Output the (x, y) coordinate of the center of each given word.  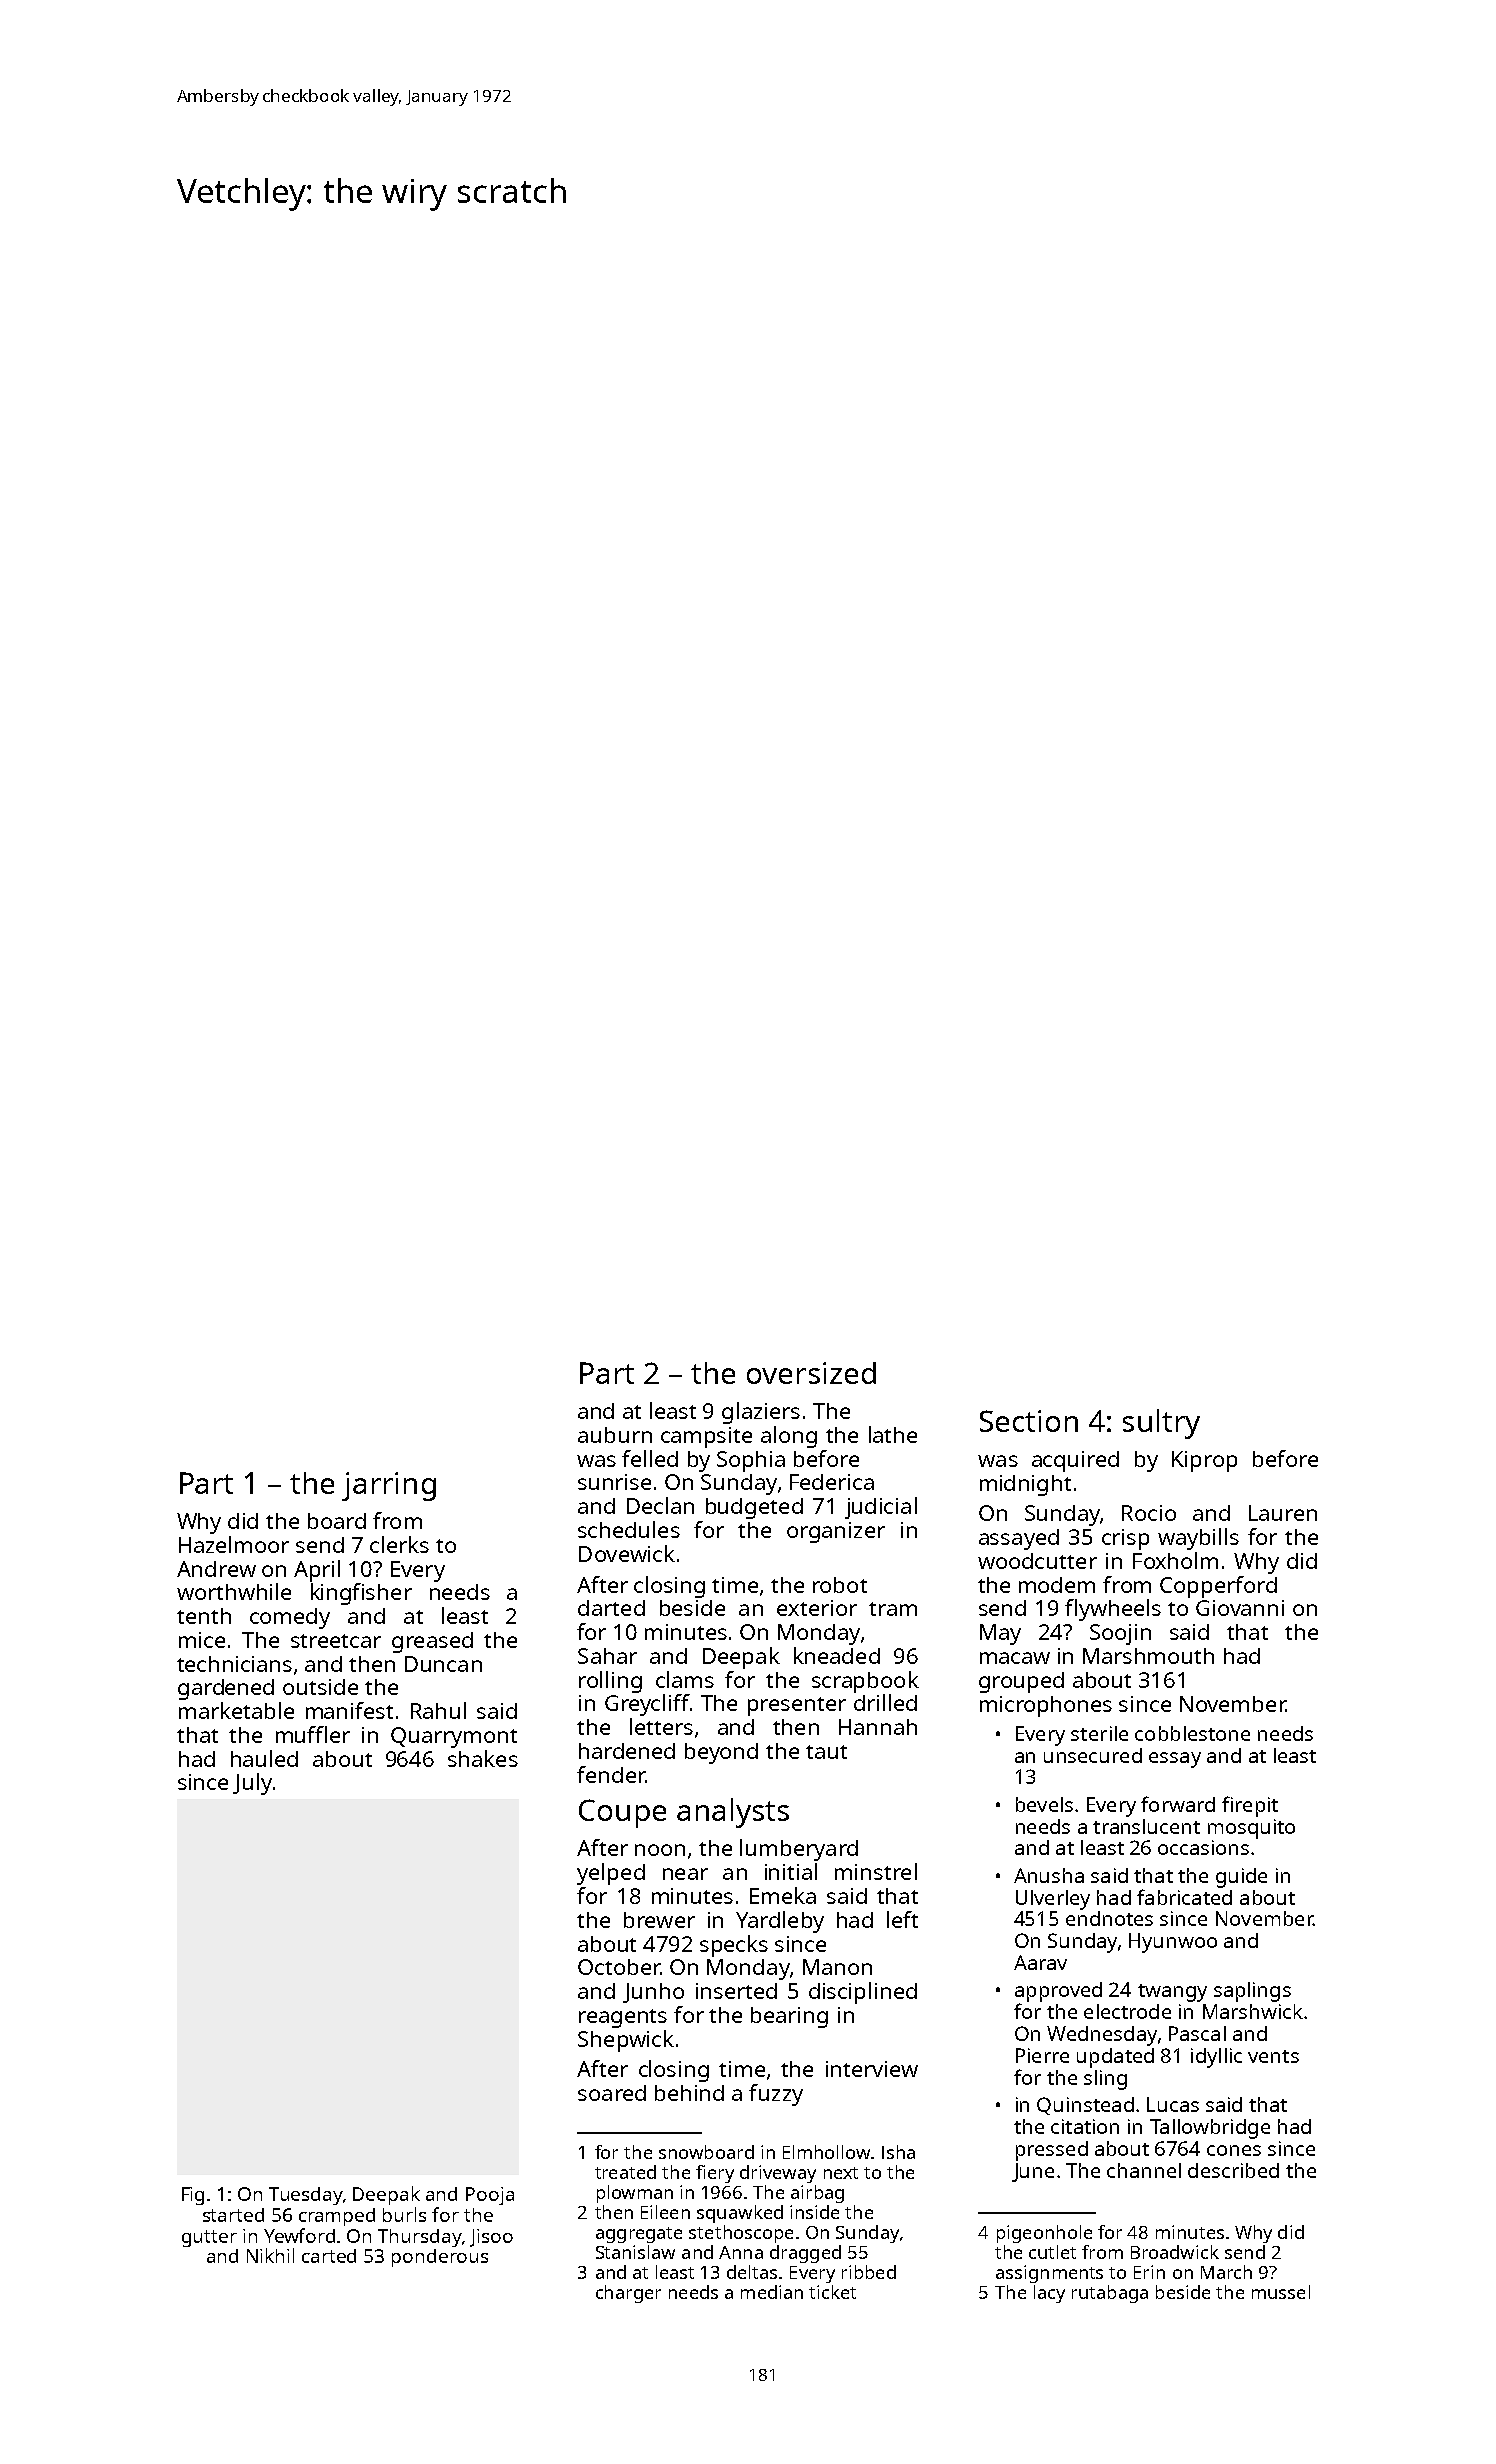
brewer (659, 1920)
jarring (389, 1486)
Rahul (438, 1710)
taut (826, 1752)
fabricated (1184, 1897)
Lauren (1283, 1513)
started (233, 2215)
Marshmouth (1148, 1656)
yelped (611, 1874)
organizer (836, 1532)
